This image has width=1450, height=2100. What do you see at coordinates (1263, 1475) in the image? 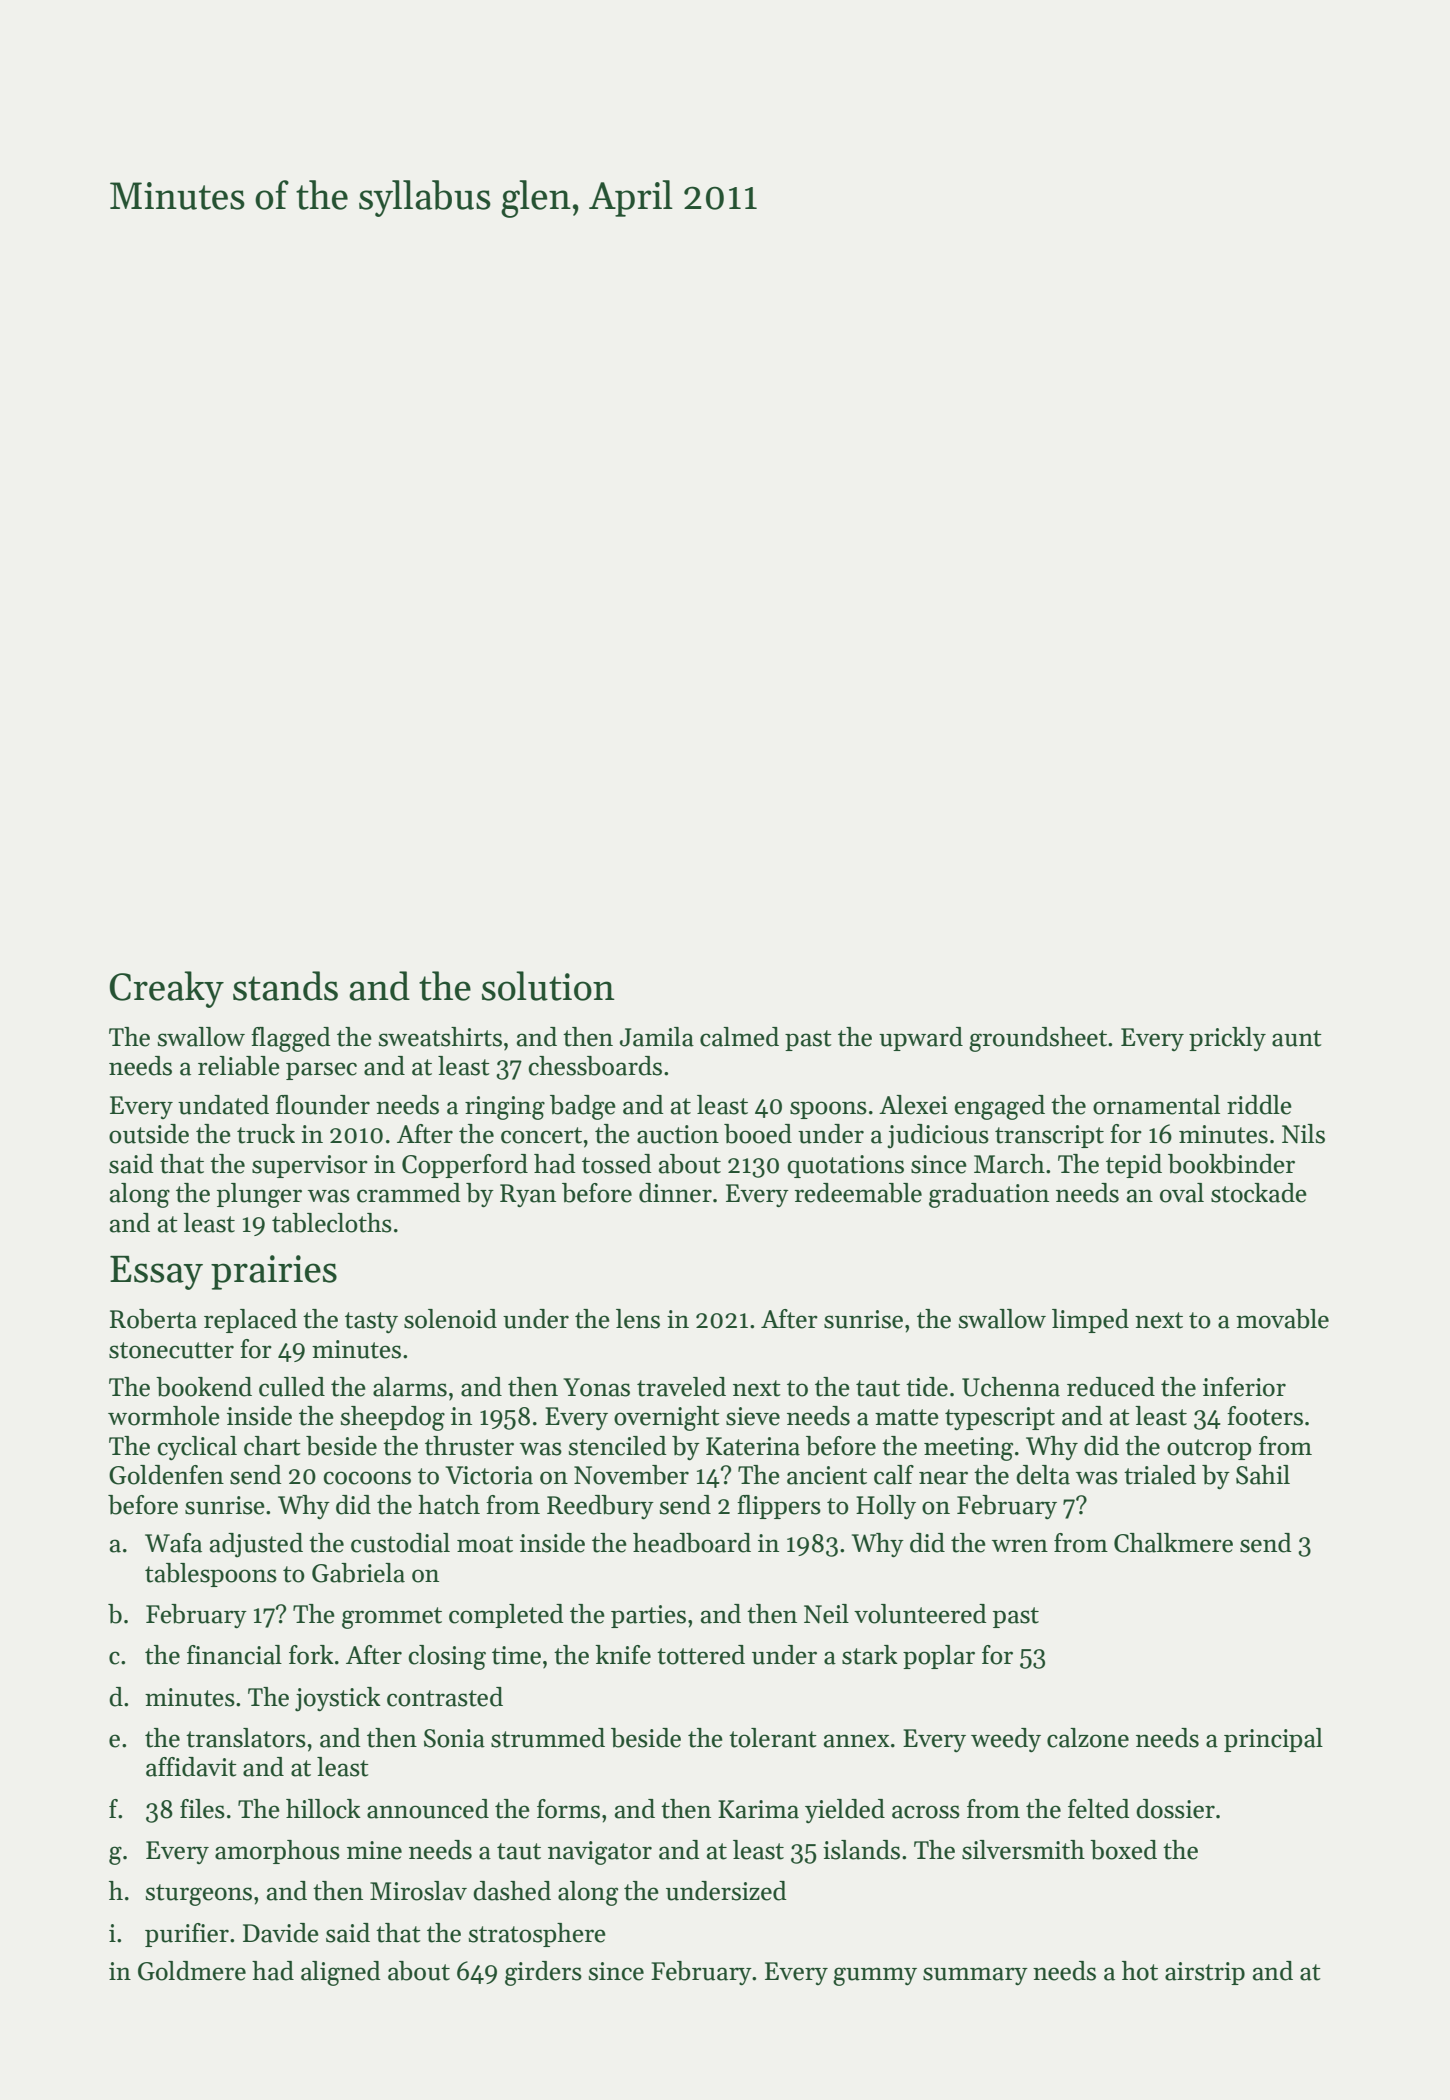
I see `Sahil` at bounding box center [1263, 1475].
